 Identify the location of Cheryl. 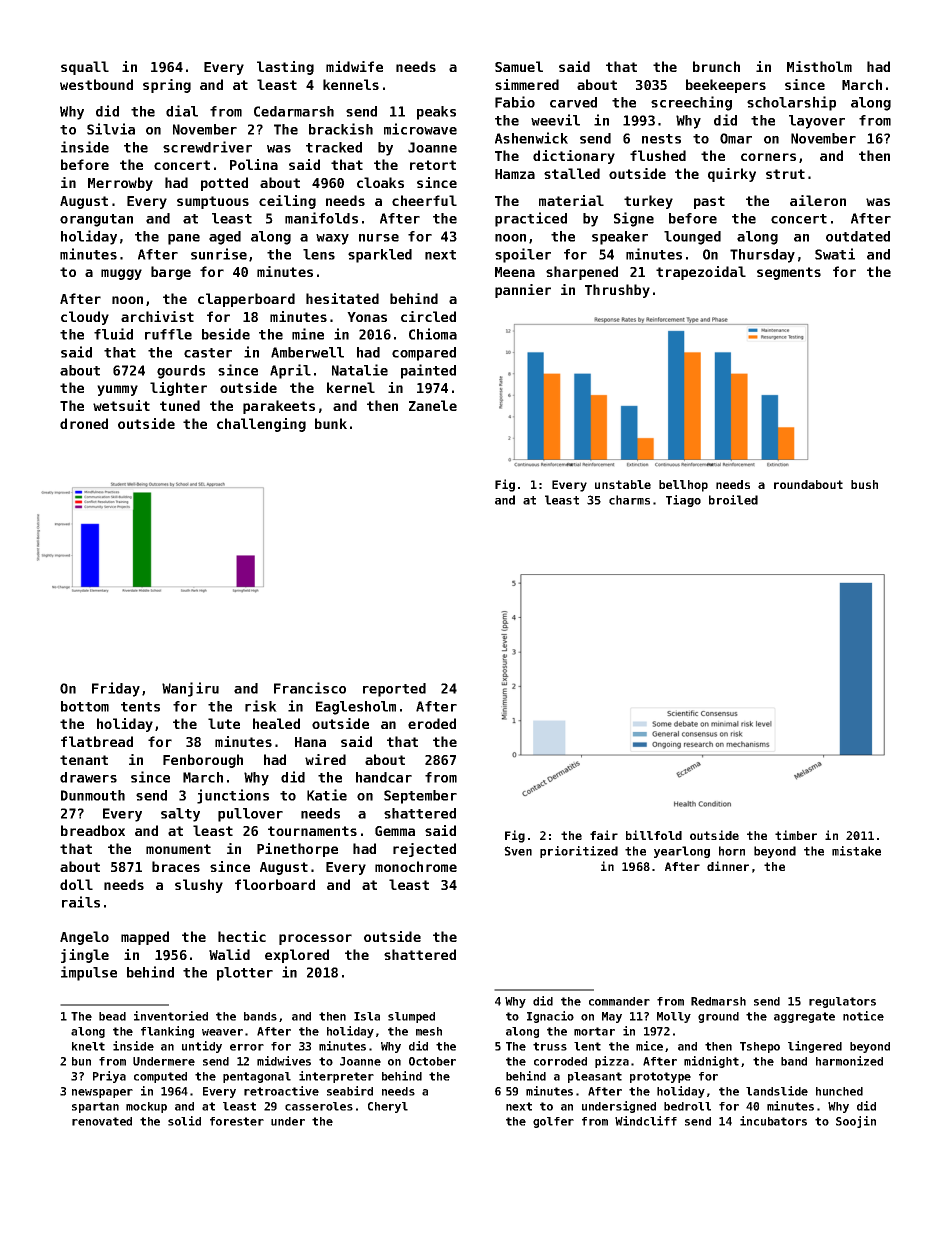
(388, 1107).
